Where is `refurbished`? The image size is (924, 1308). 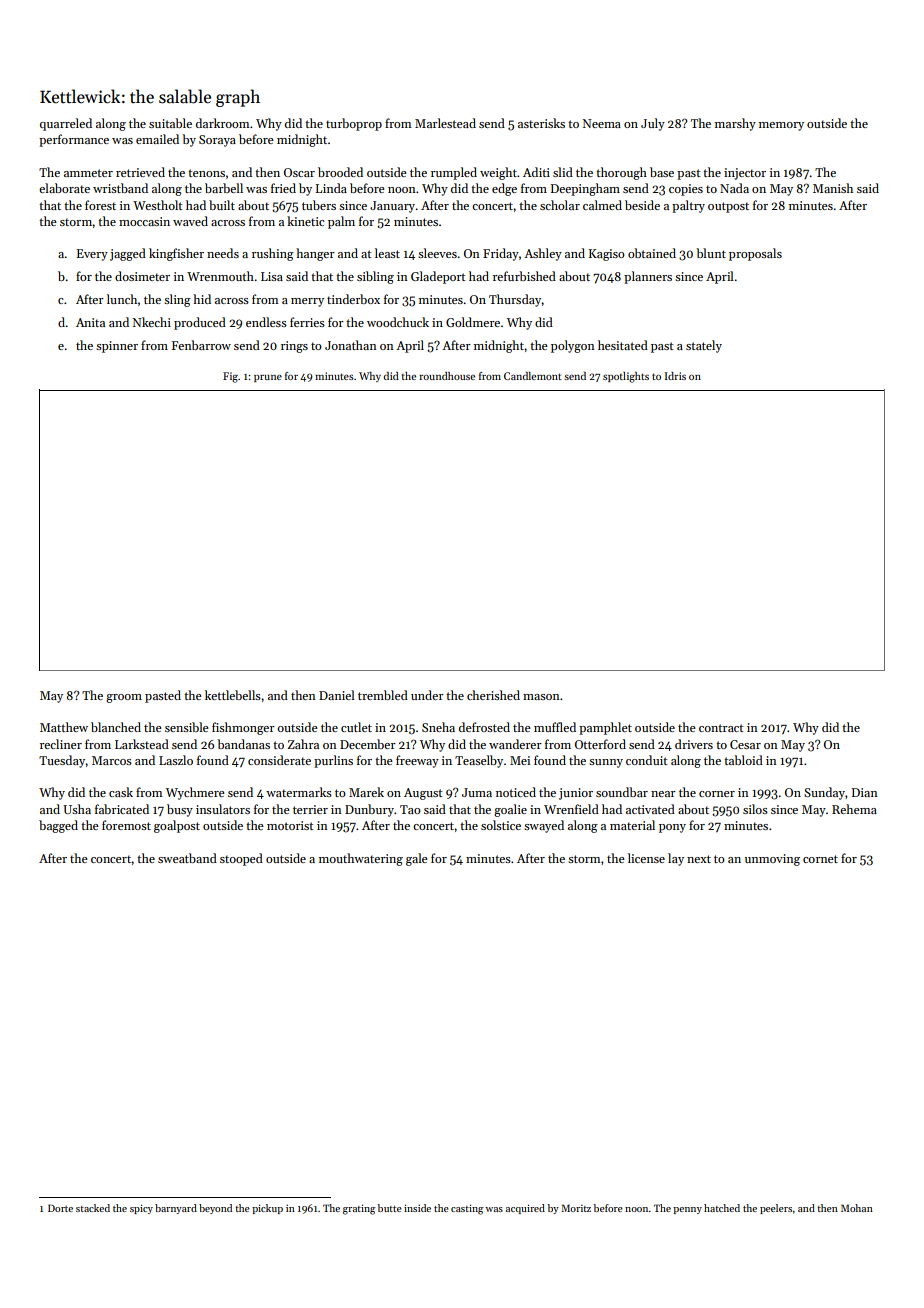
refurbished is located at coordinates (524, 276).
